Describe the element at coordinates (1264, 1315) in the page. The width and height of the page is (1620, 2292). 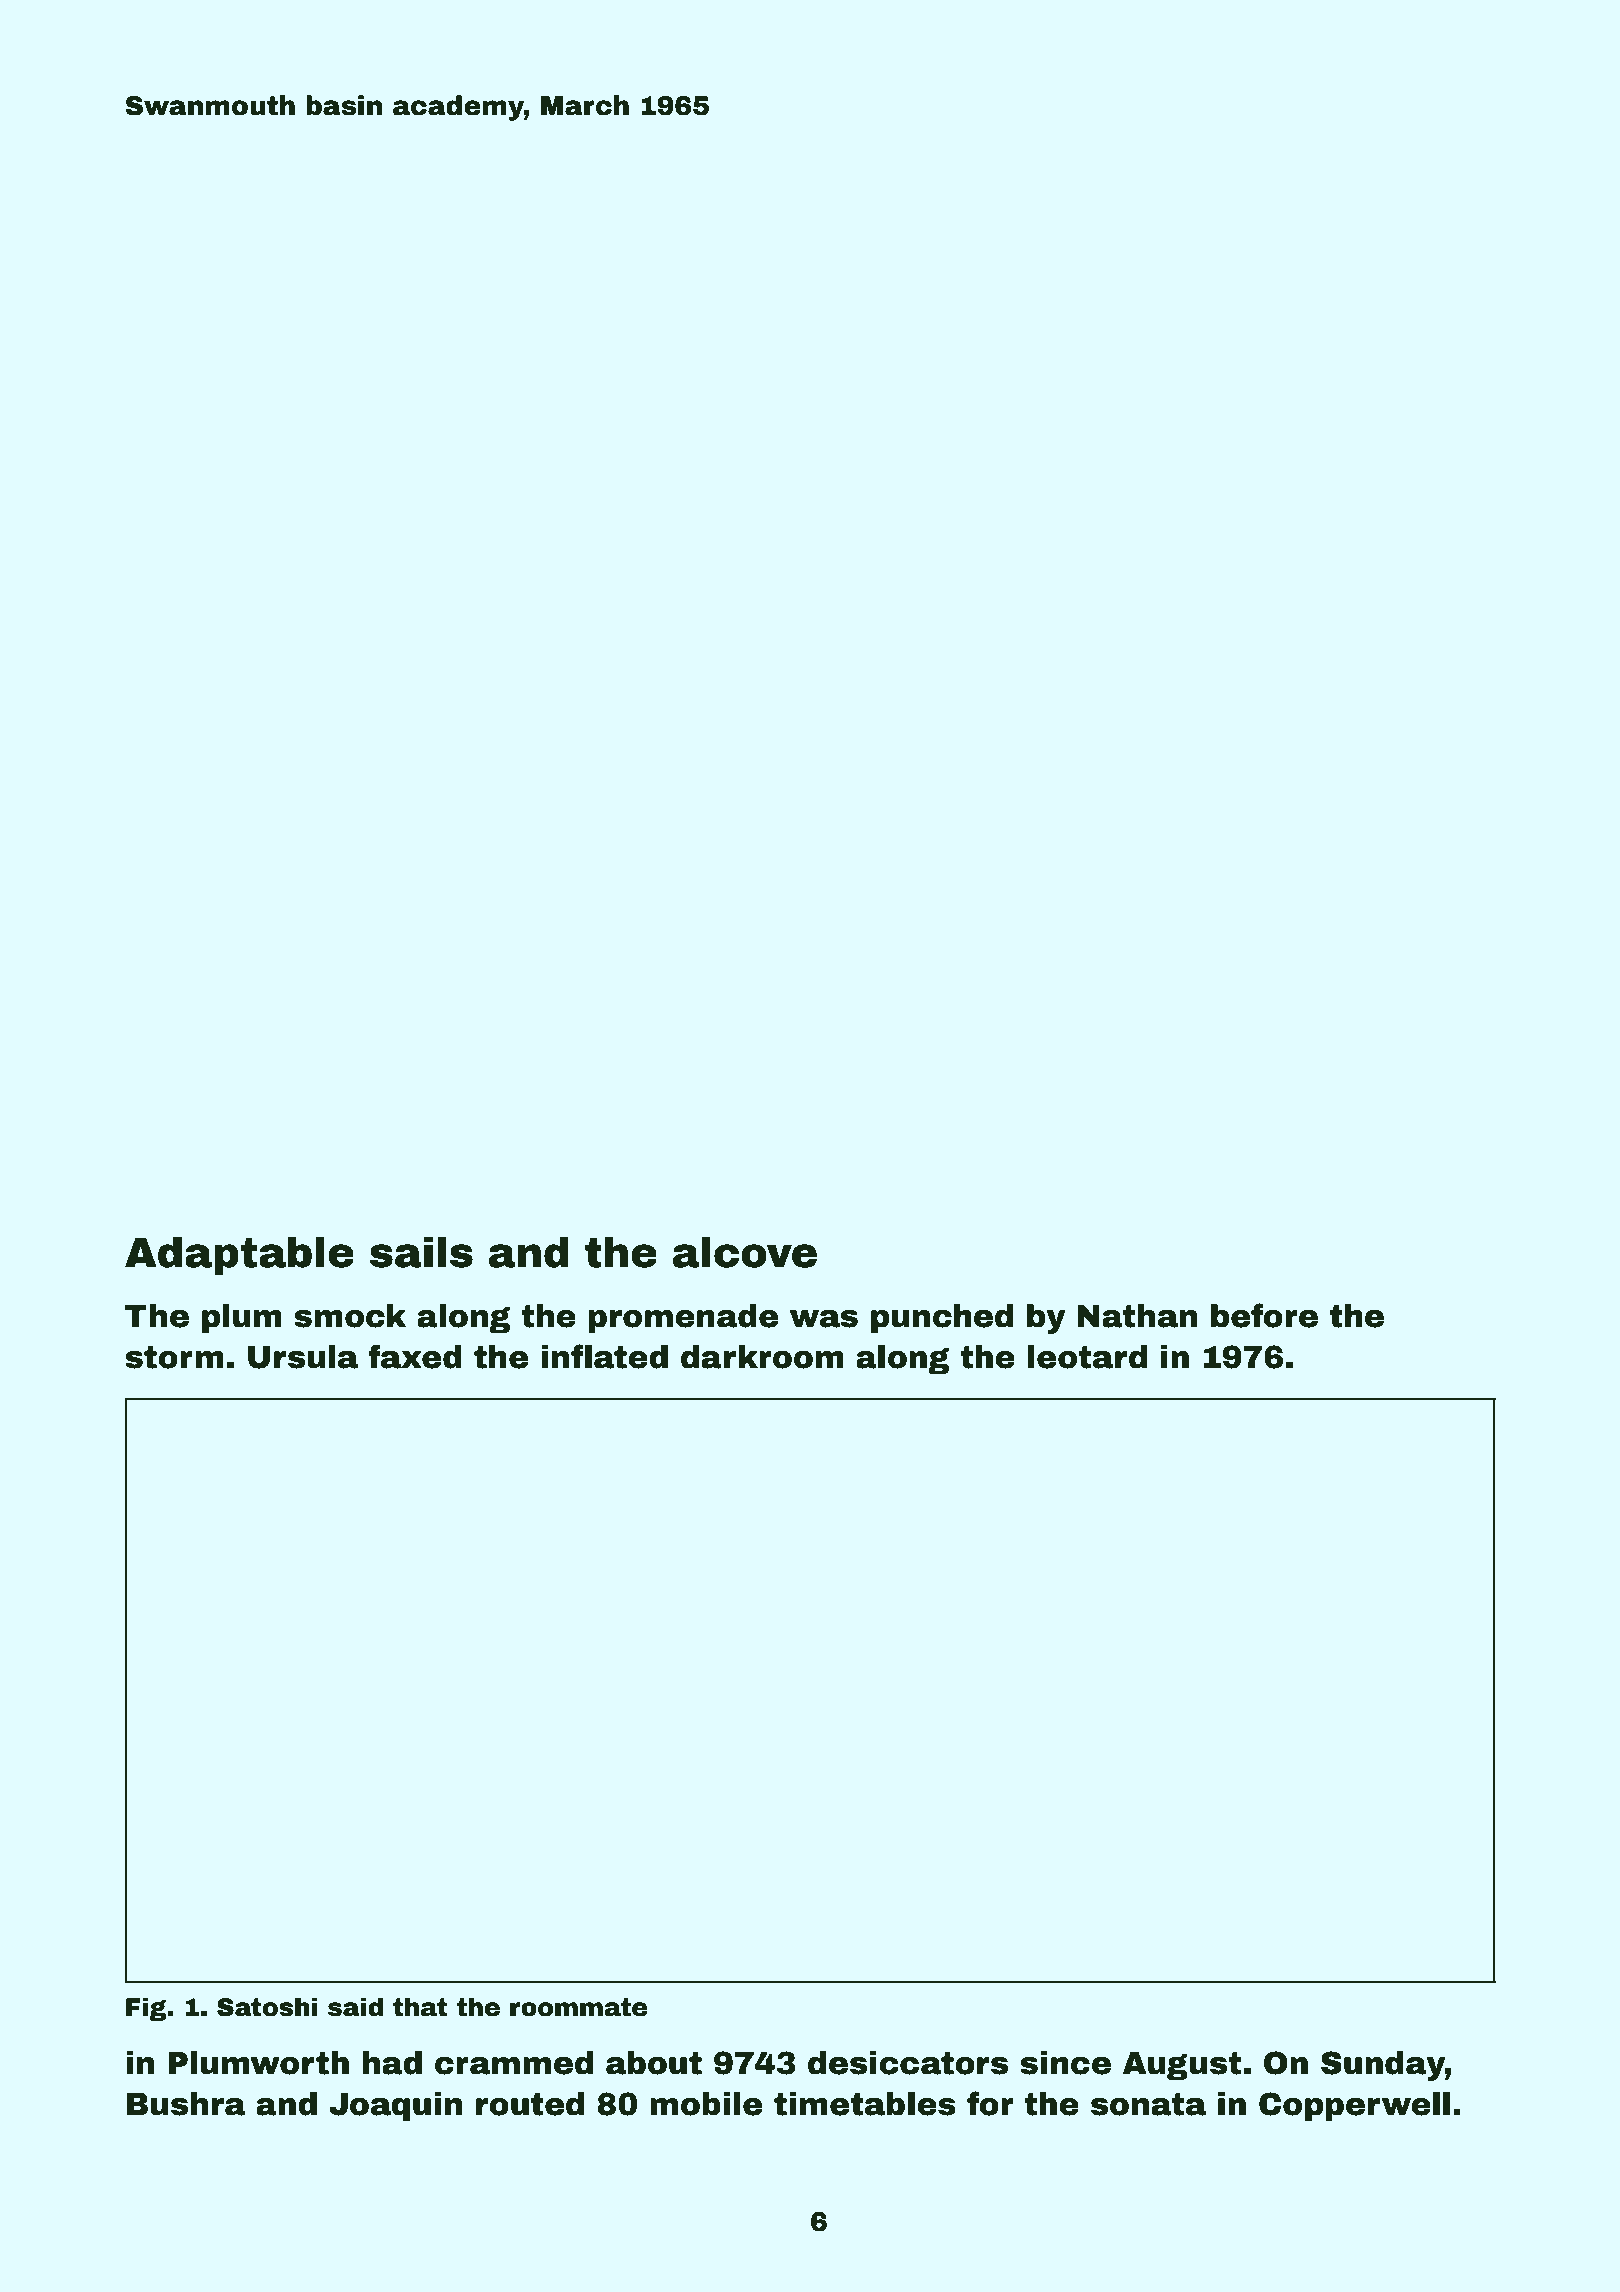
I see `before` at that location.
